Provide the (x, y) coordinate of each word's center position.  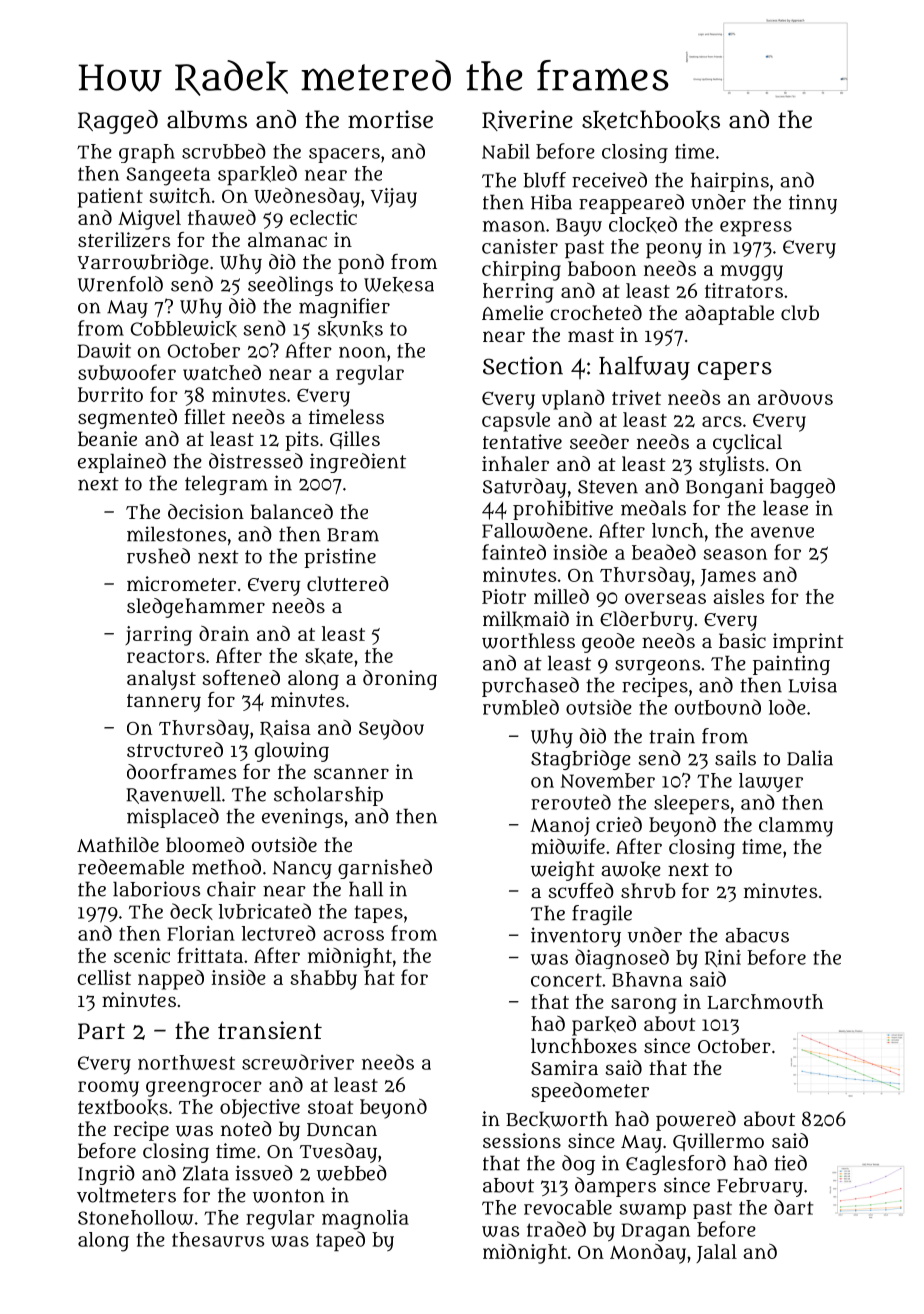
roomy (108, 1089)
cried (619, 824)
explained (122, 463)
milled (561, 596)
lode (787, 707)
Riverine (527, 120)
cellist (104, 977)
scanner (351, 773)
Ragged (118, 122)
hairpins (730, 182)
